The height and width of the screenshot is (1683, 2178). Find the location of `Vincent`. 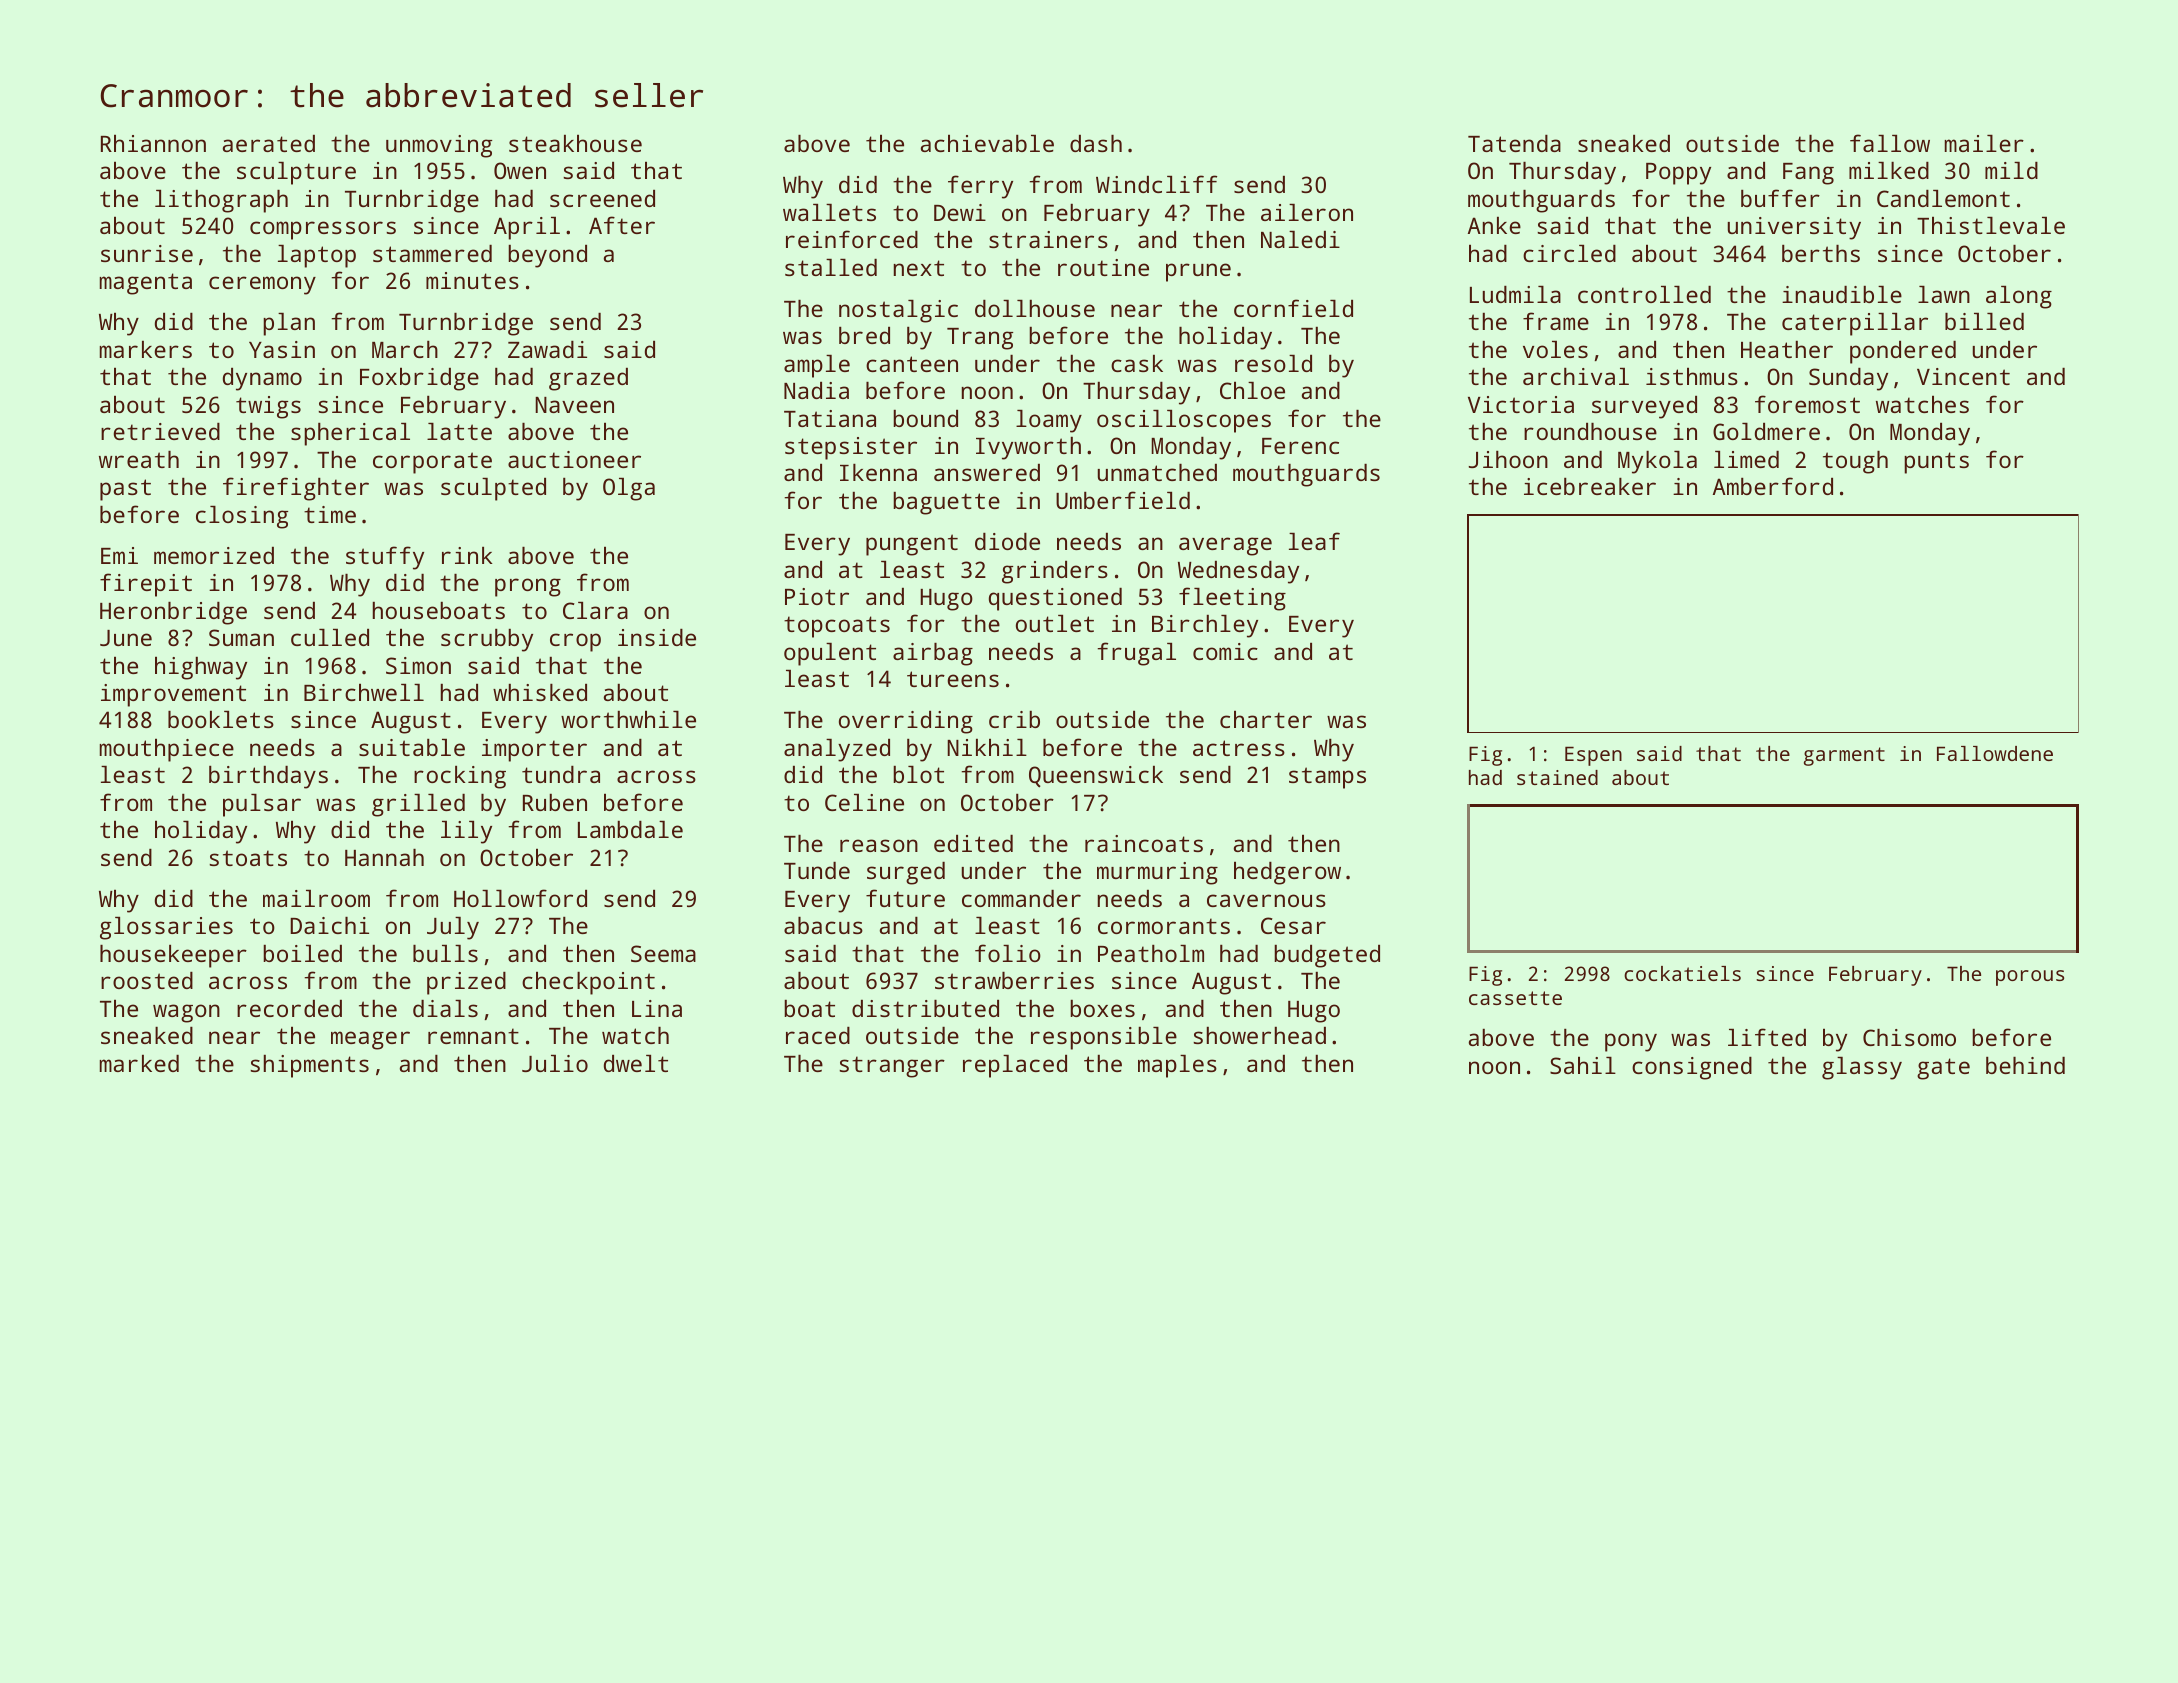

Vincent is located at coordinates (1963, 376).
